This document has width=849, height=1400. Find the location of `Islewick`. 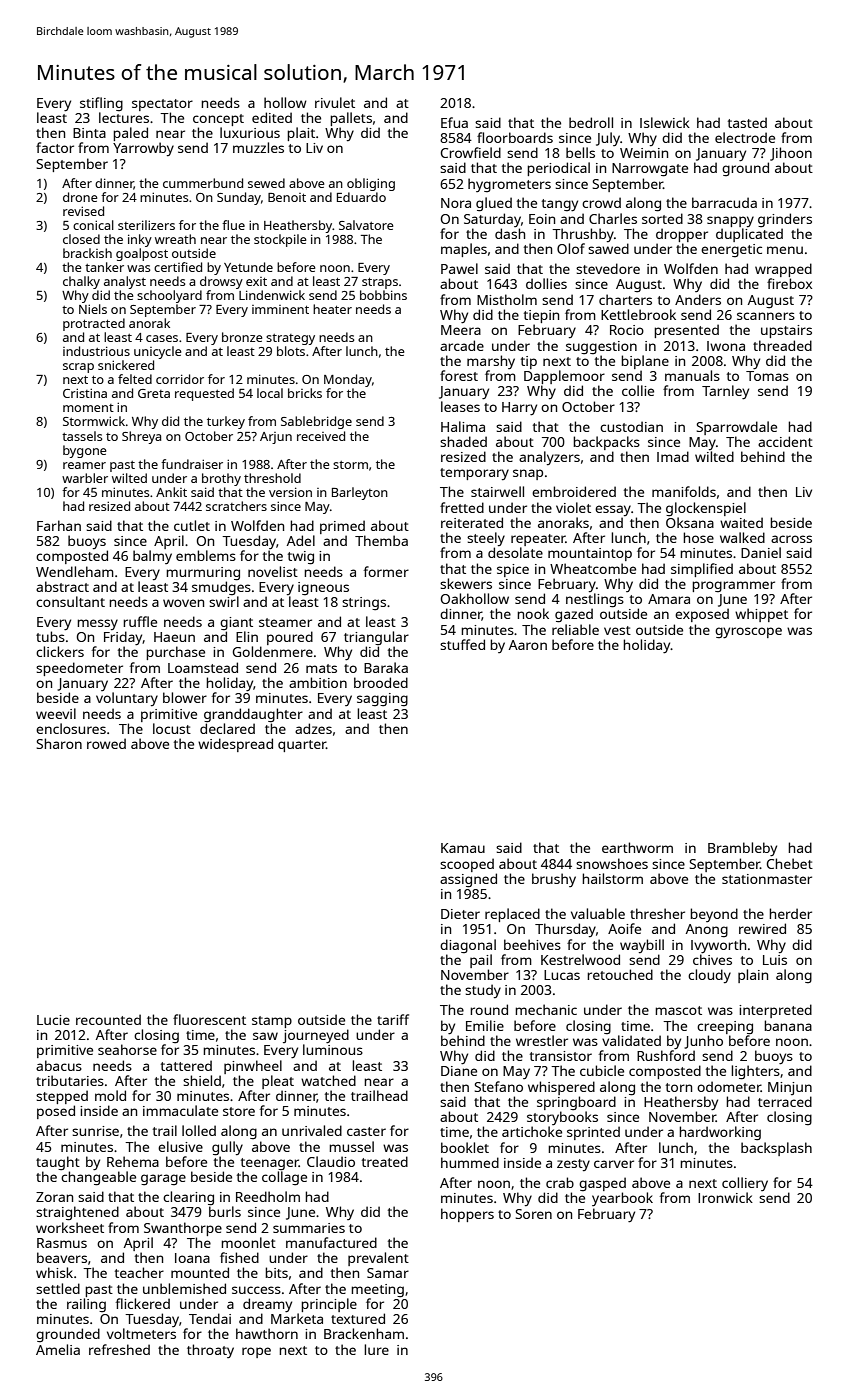

Islewick is located at coordinates (665, 122).
